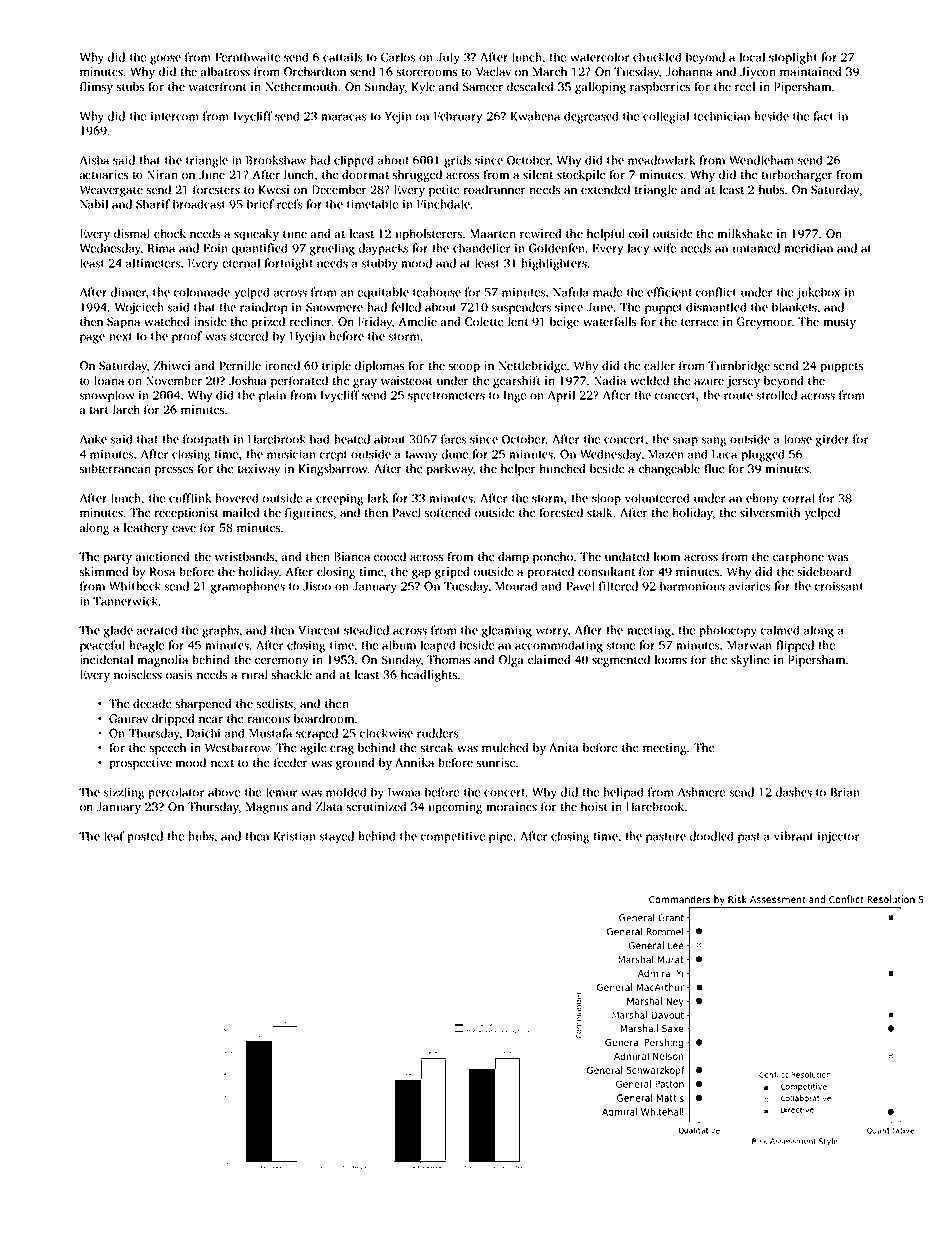 Image resolution: width=952 pixels, height=1233 pixels. I want to click on hoist, so click(594, 806).
